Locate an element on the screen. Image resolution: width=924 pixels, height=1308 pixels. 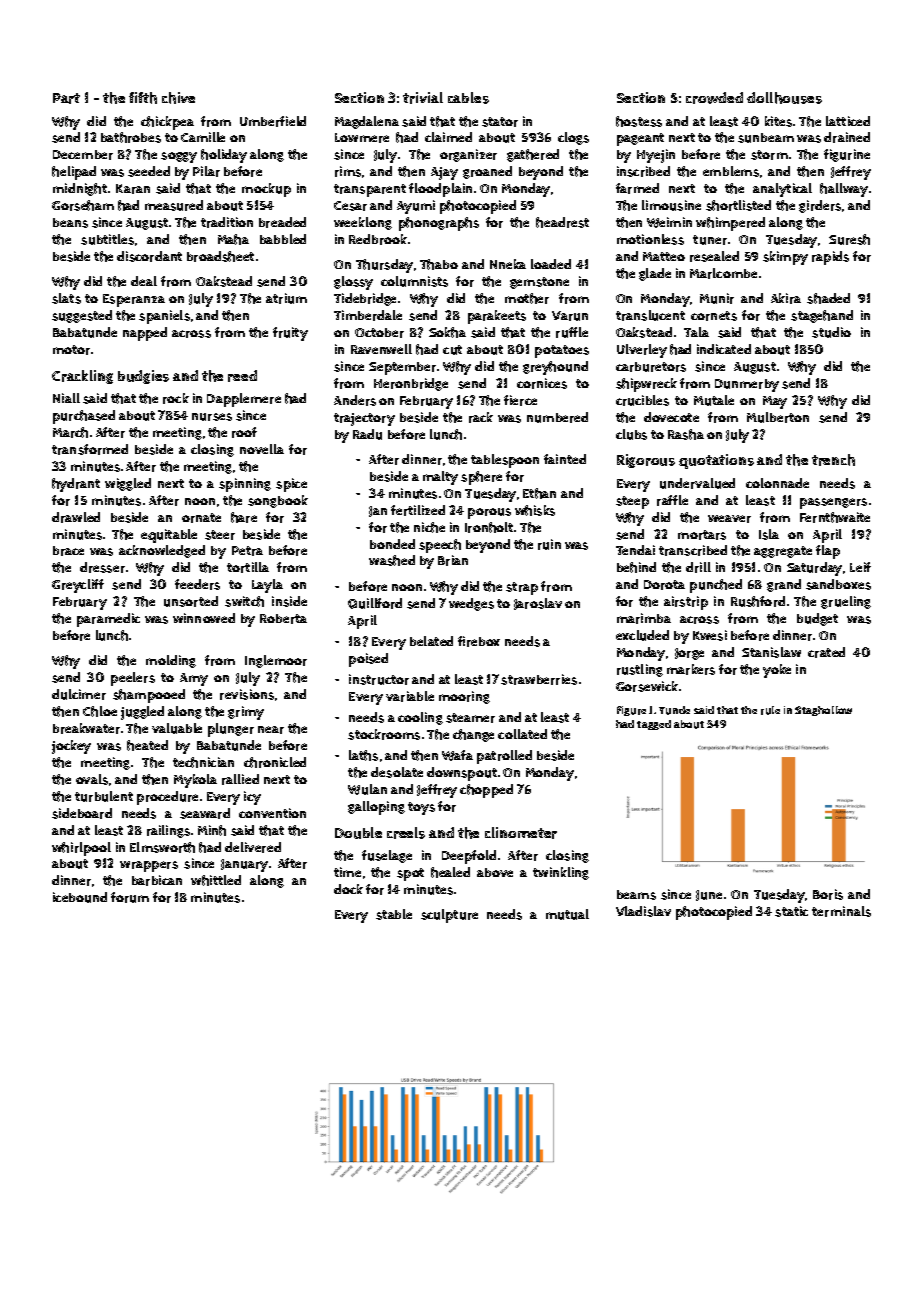
Rushford is located at coordinates (758, 601).
